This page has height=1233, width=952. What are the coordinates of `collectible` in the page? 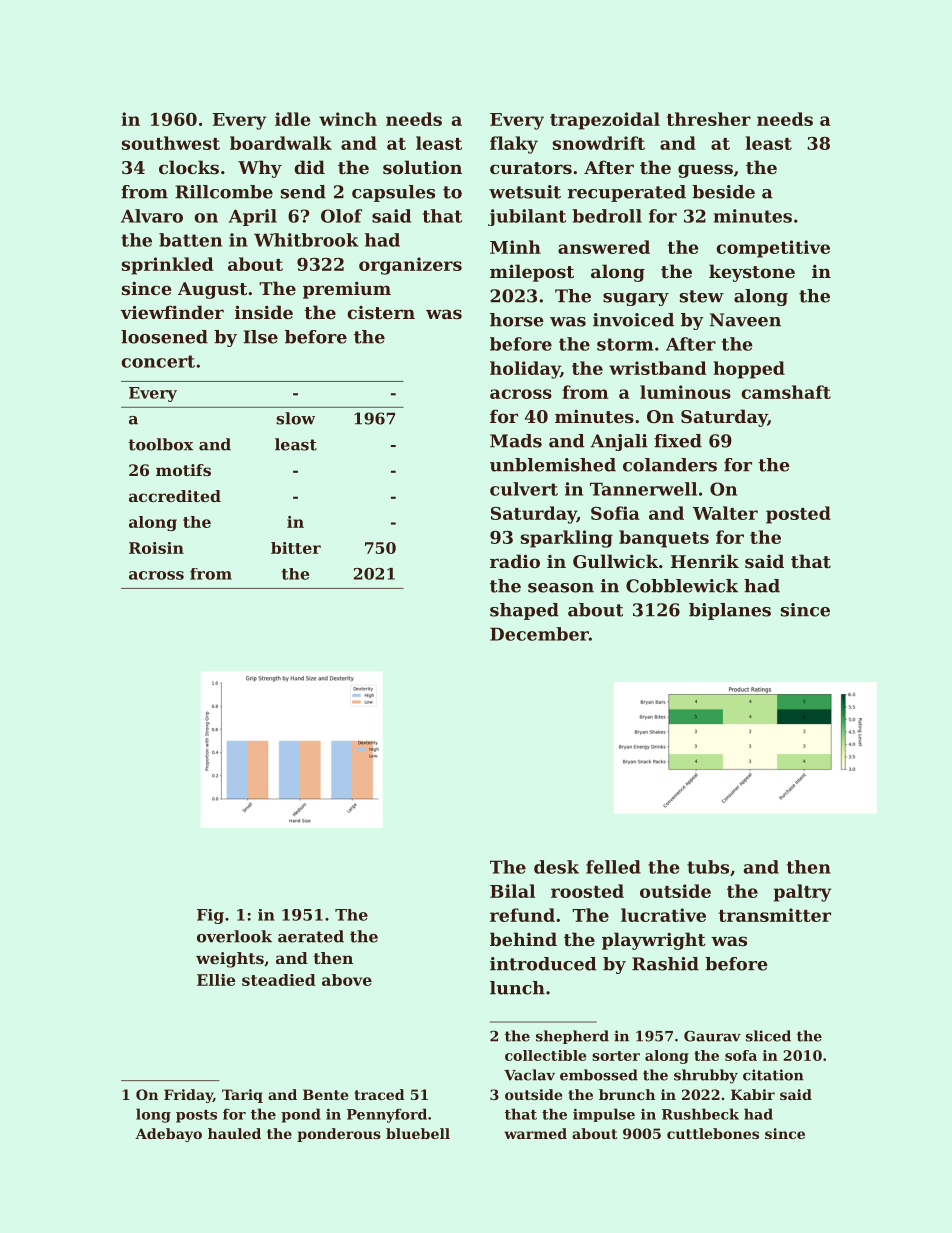 It's located at (545, 1055).
